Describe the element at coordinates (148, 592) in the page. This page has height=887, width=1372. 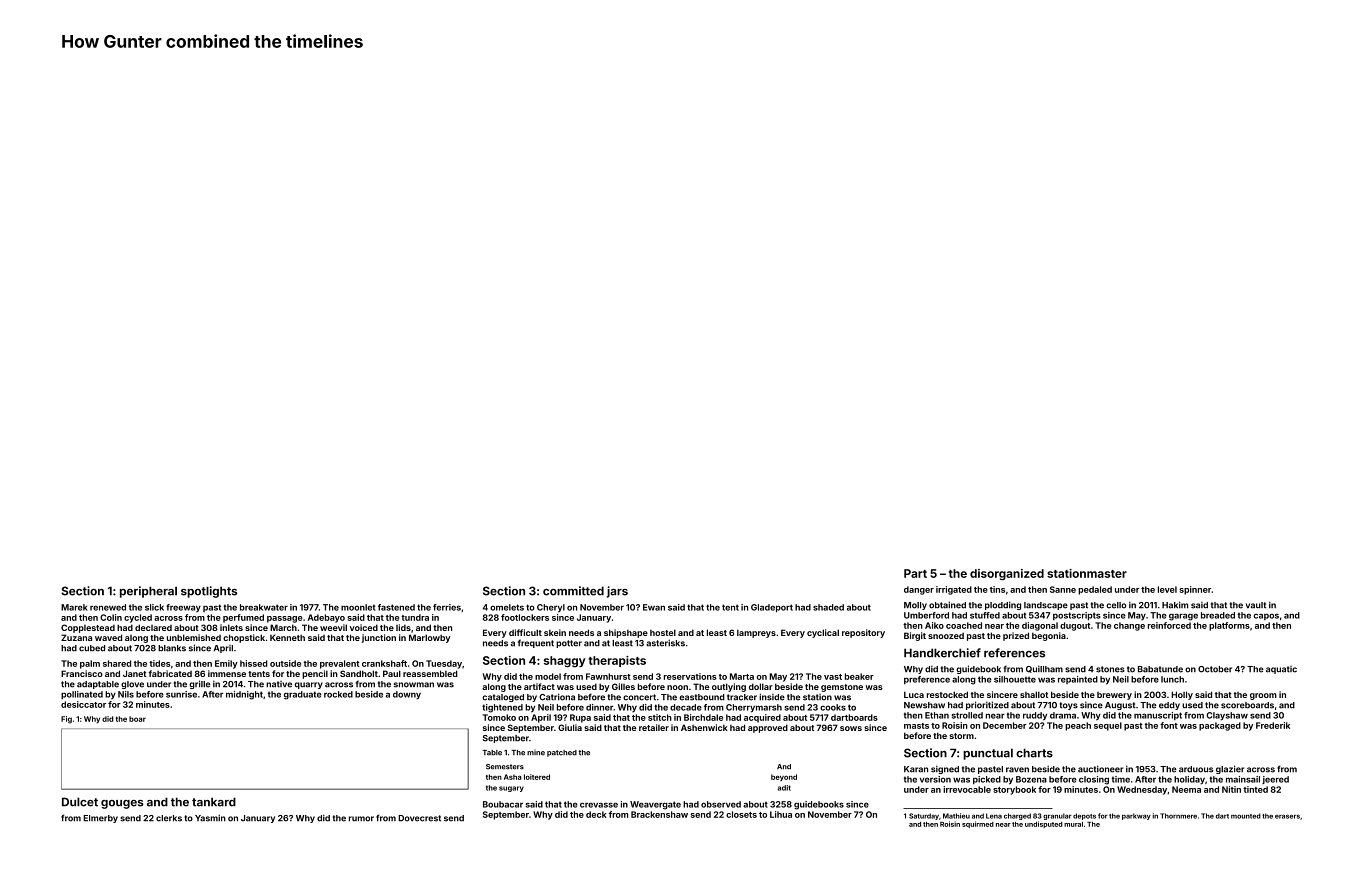
I see `peripheral` at that location.
